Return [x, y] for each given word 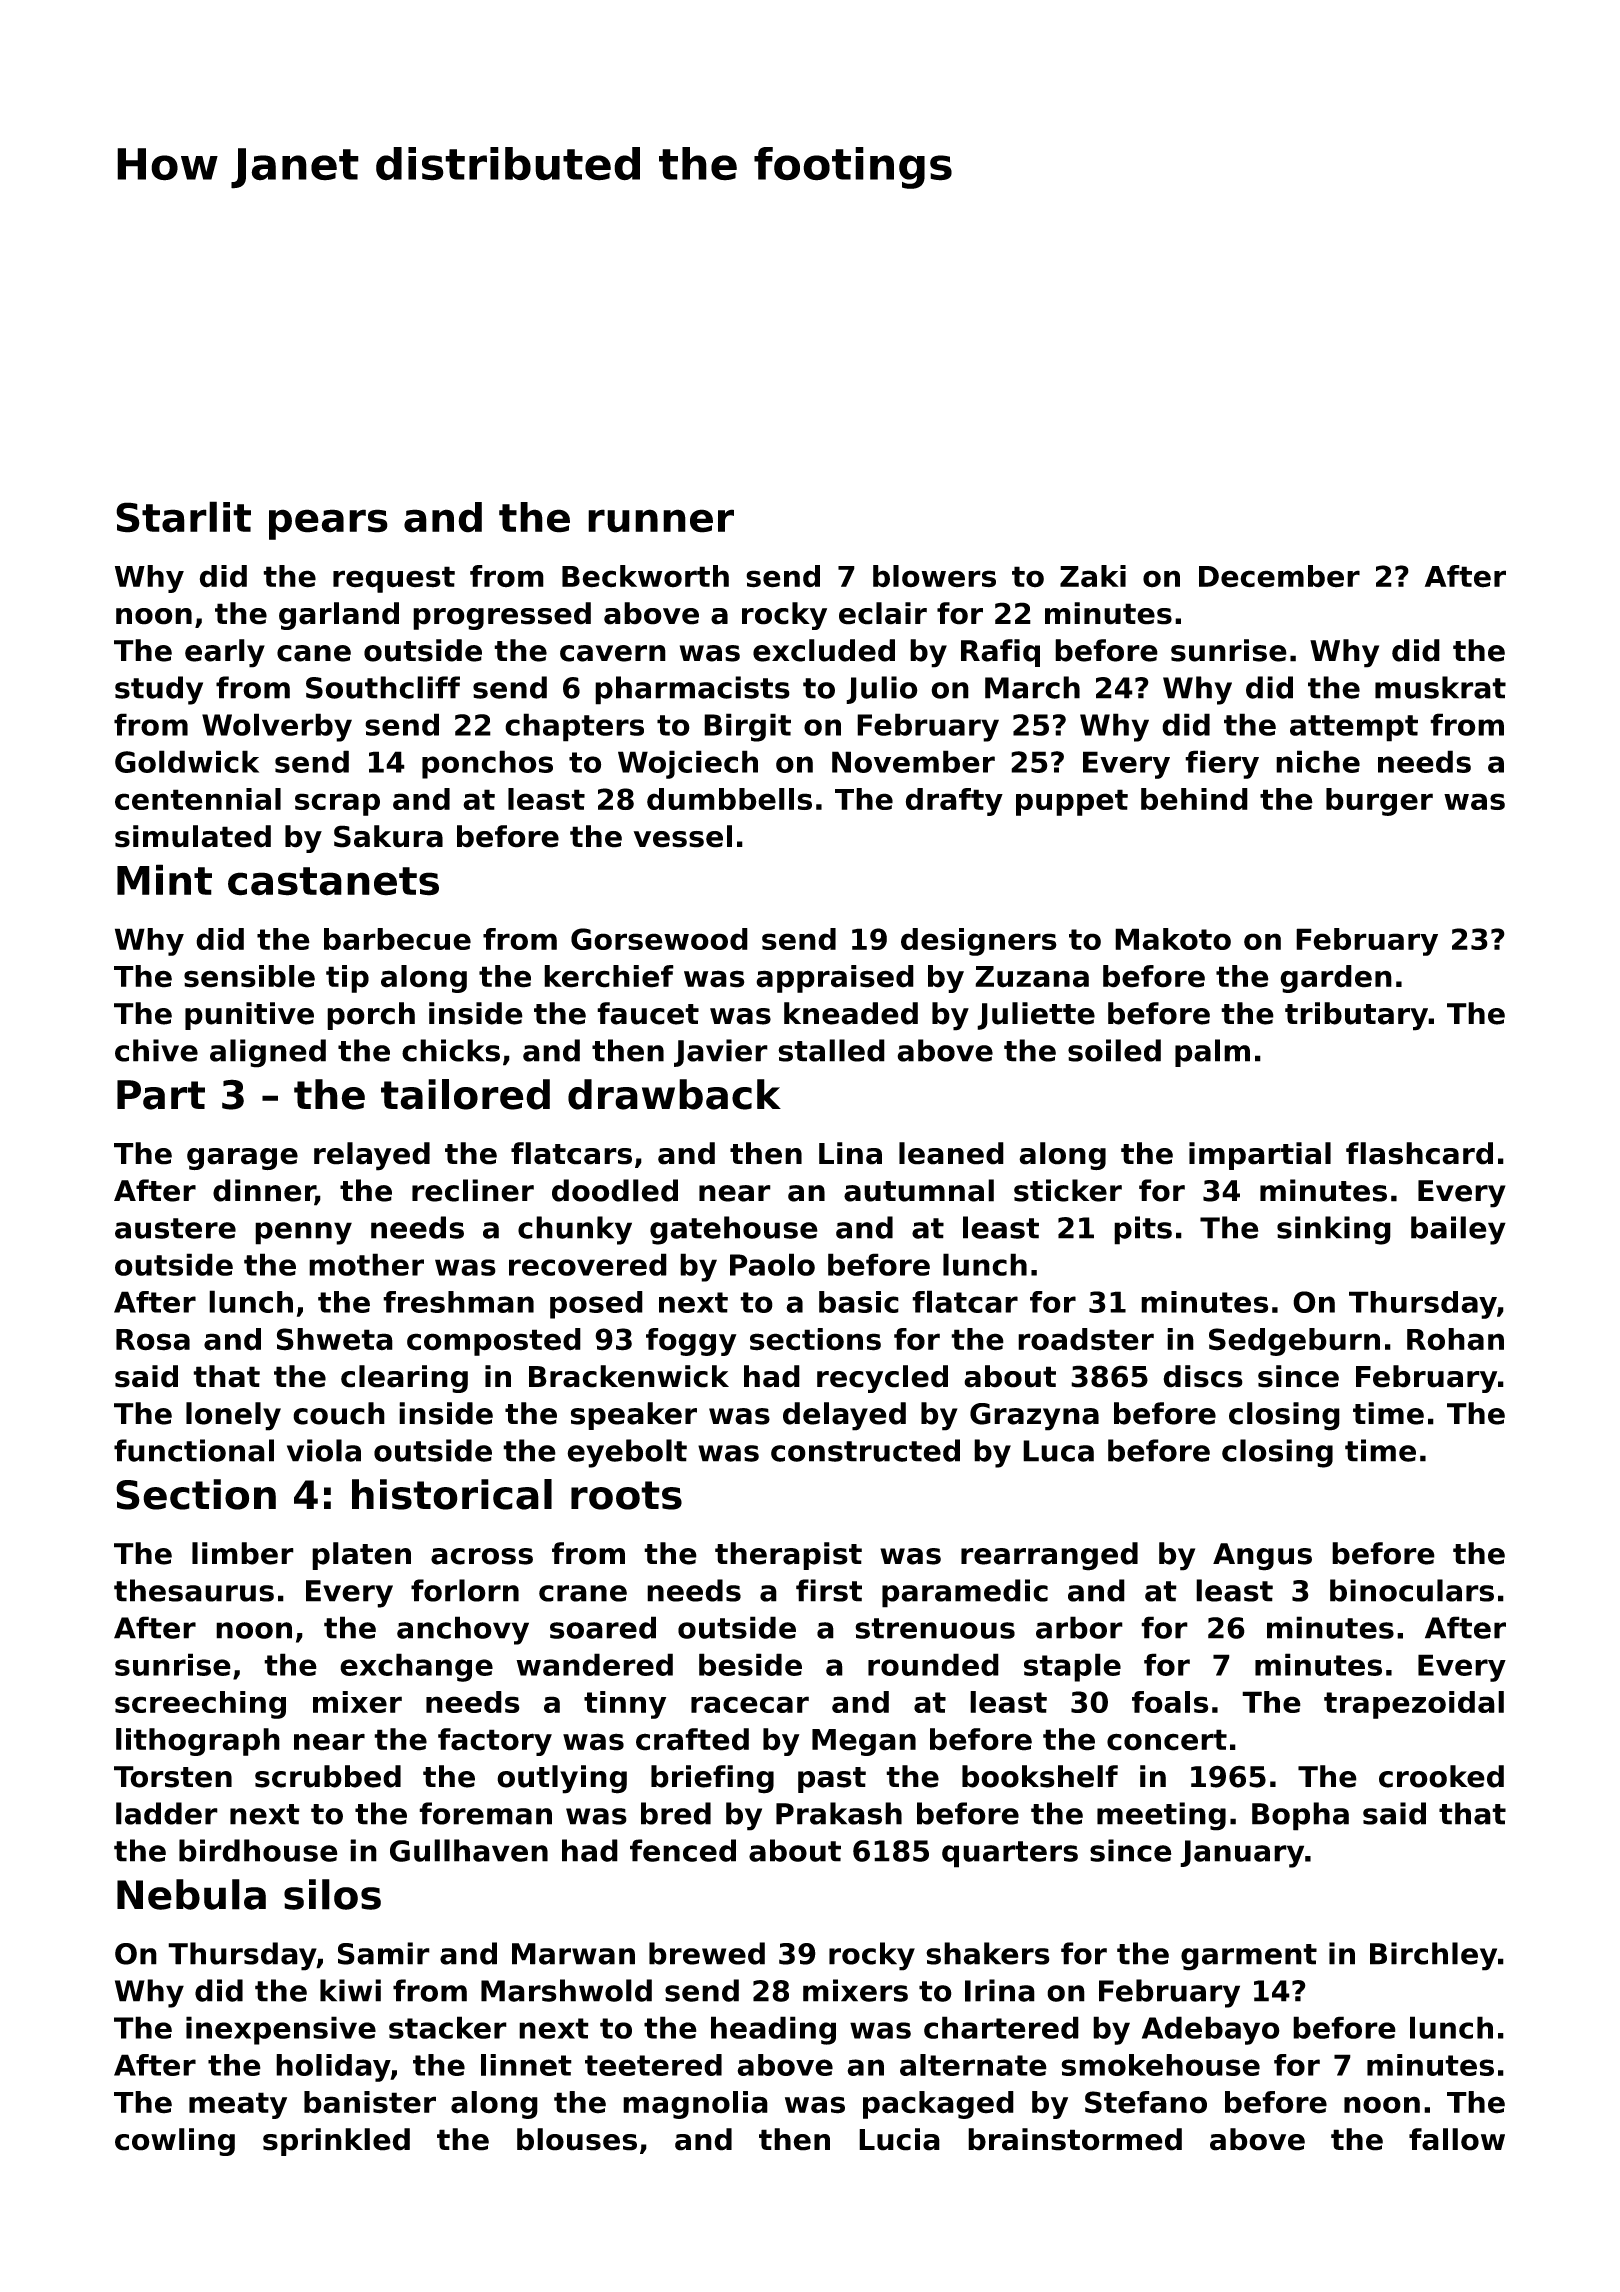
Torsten [173, 1777]
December [1279, 576]
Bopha [1300, 1816]
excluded [824, 650]
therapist [788, 1556]
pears [328, 524]
